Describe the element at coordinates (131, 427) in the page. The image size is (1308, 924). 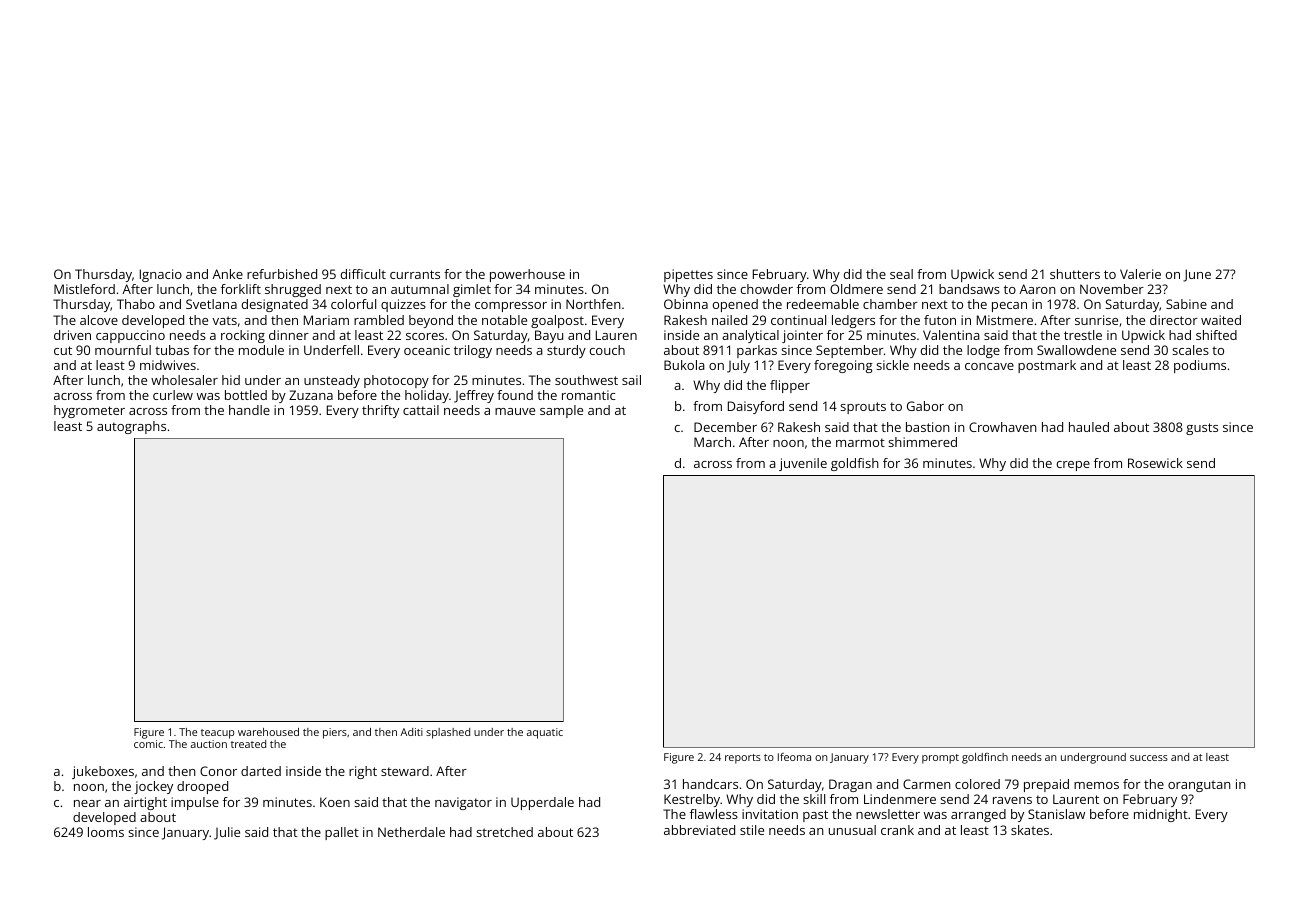
I see `autographs` at that location.
